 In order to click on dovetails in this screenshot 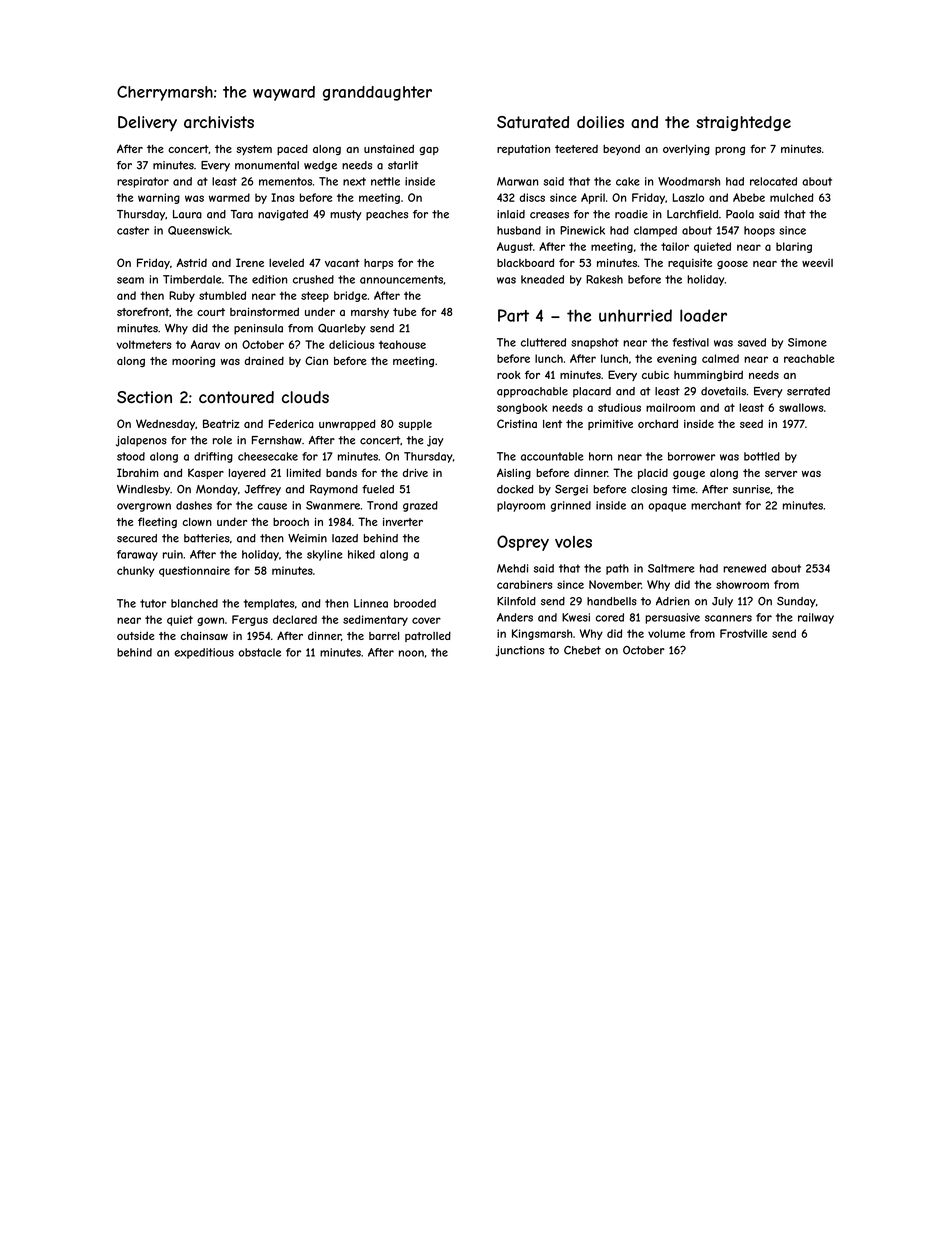, I will do `click(723, 391)`.
